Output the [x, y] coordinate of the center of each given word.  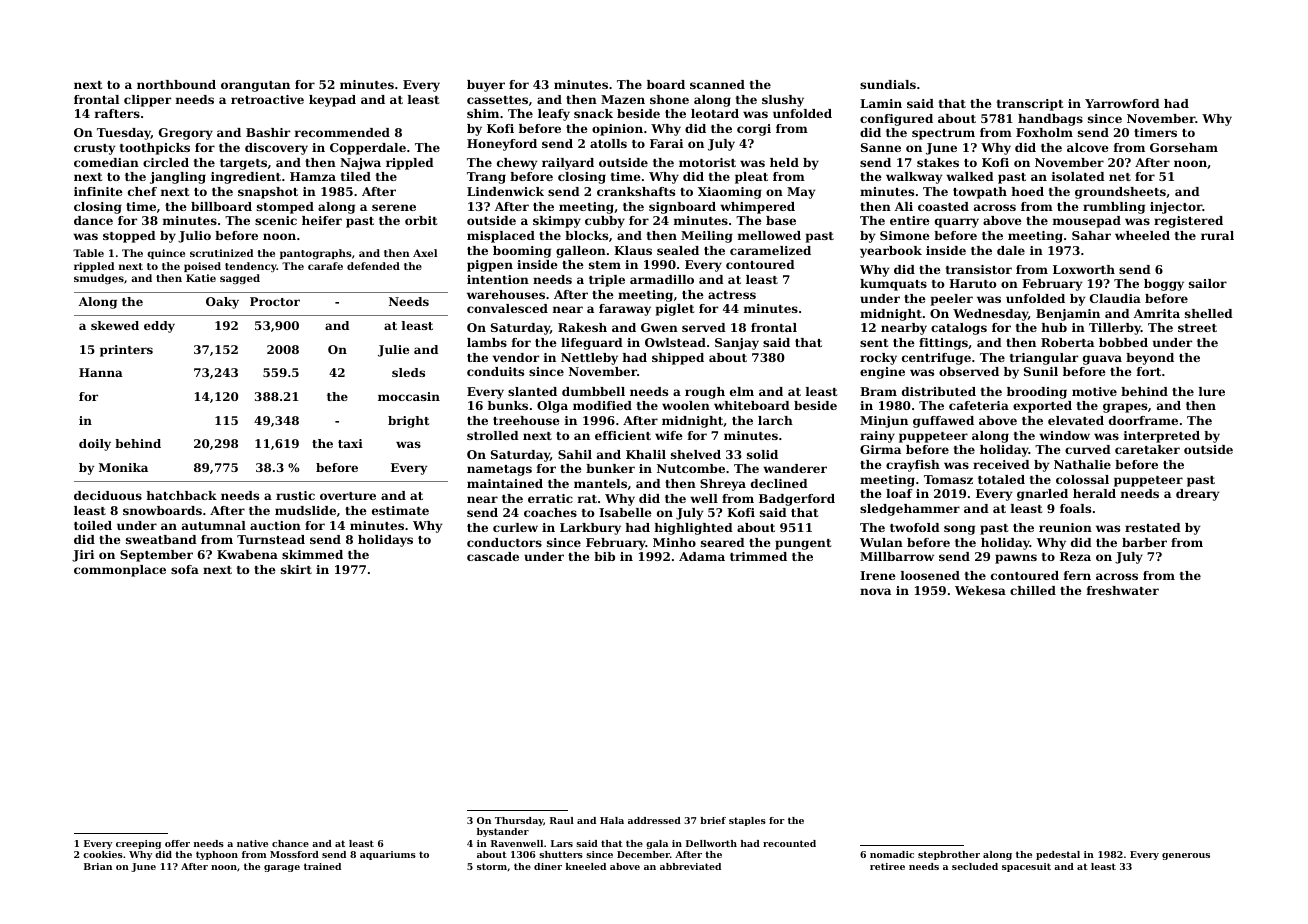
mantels [600, 483]
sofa [185, 569]
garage [282, 868]
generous [1186, 856]
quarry [957, 223]
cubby [605, 222]
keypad [332, 101]
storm [492, 866]
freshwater [1123, 590]
